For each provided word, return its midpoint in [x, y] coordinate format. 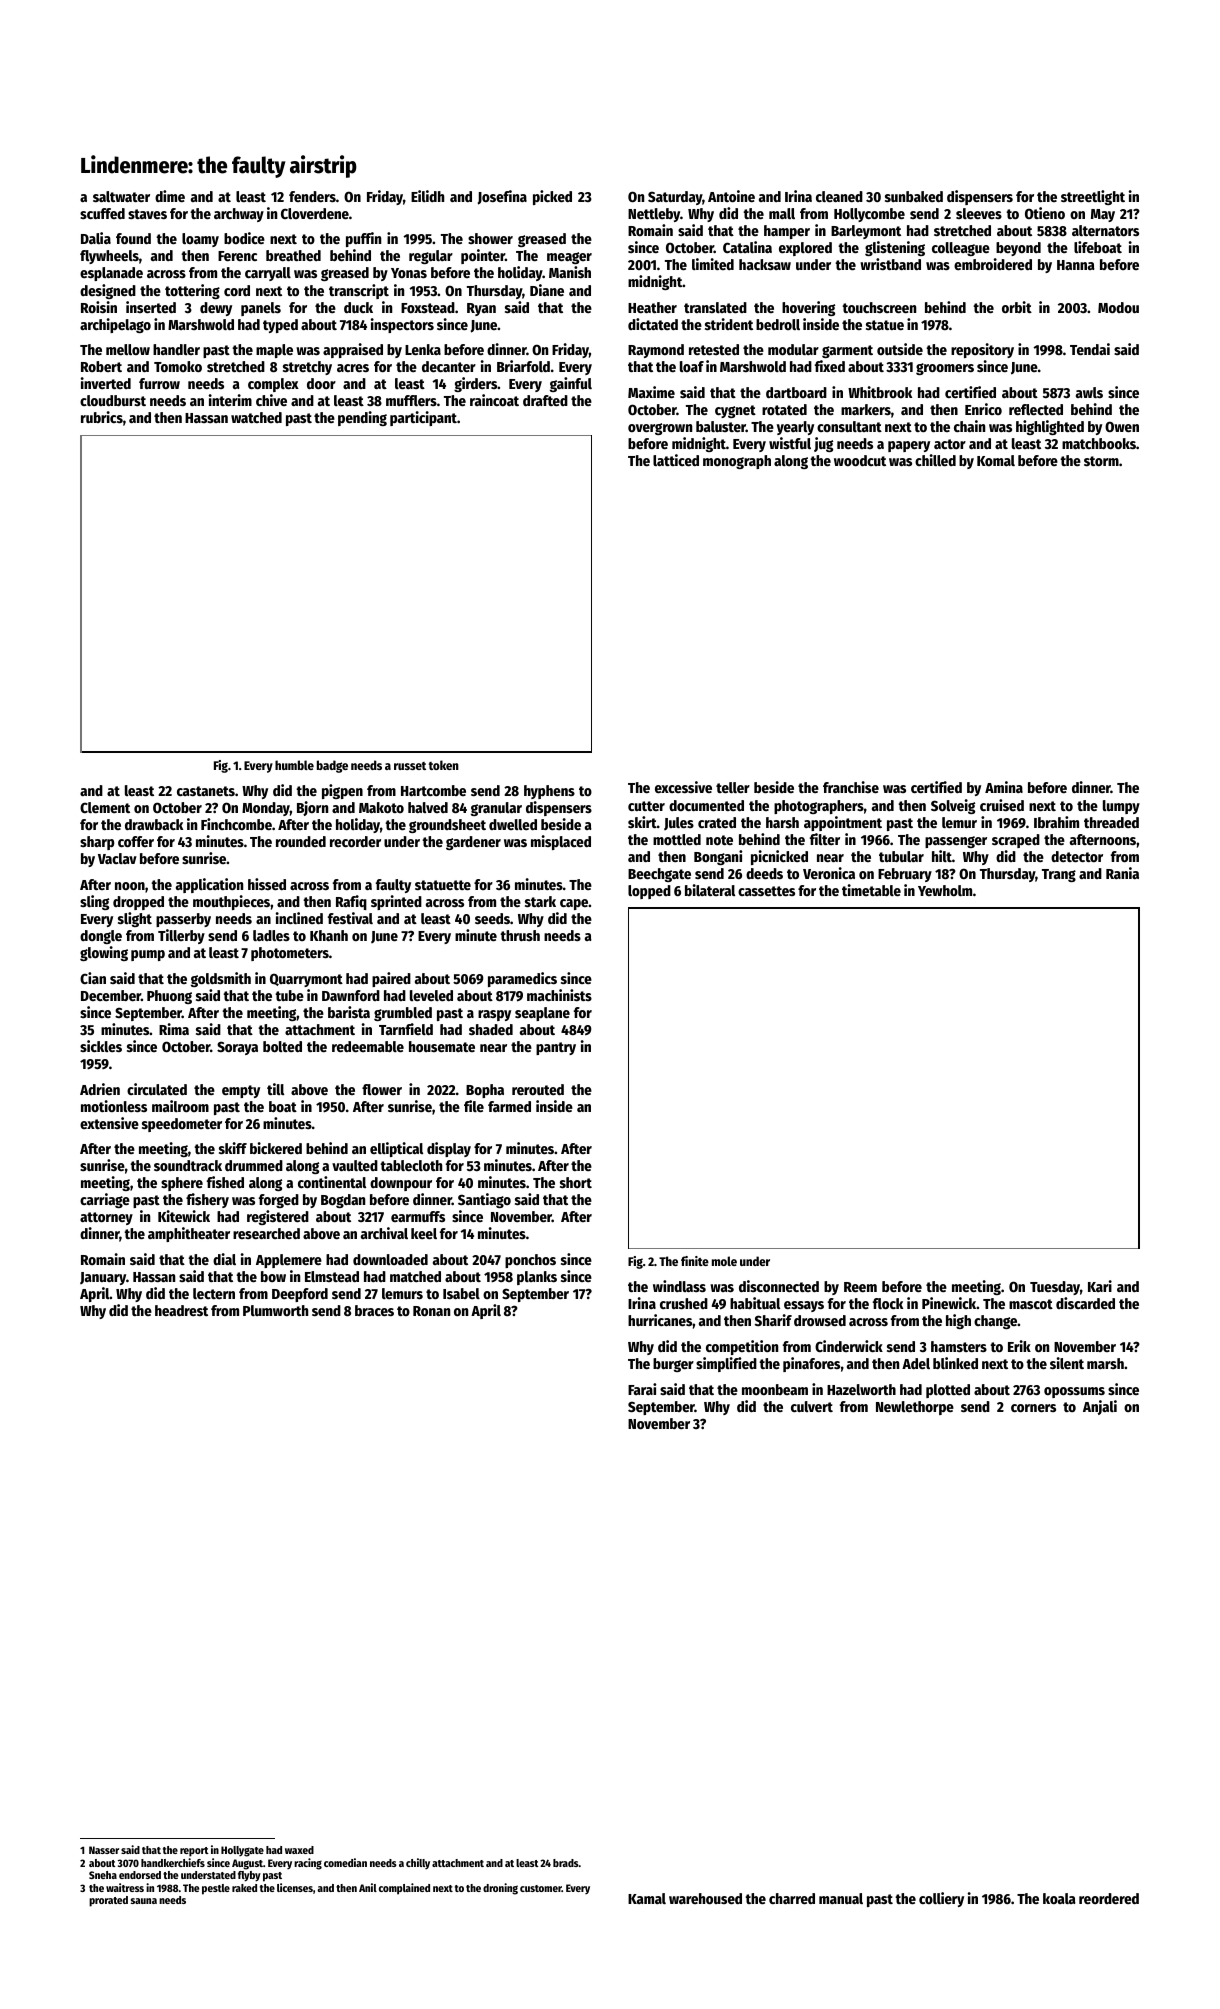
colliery [941, 1899]
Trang [1059, 875]
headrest [181, 1310]
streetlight [1093, 197]
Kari [1100, 1286]
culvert [812, 1406]
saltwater [121, 196]
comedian [345, 1862]
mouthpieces [231, 902]
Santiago [484, 1200]
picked [552, 197]
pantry [556, 1048]
